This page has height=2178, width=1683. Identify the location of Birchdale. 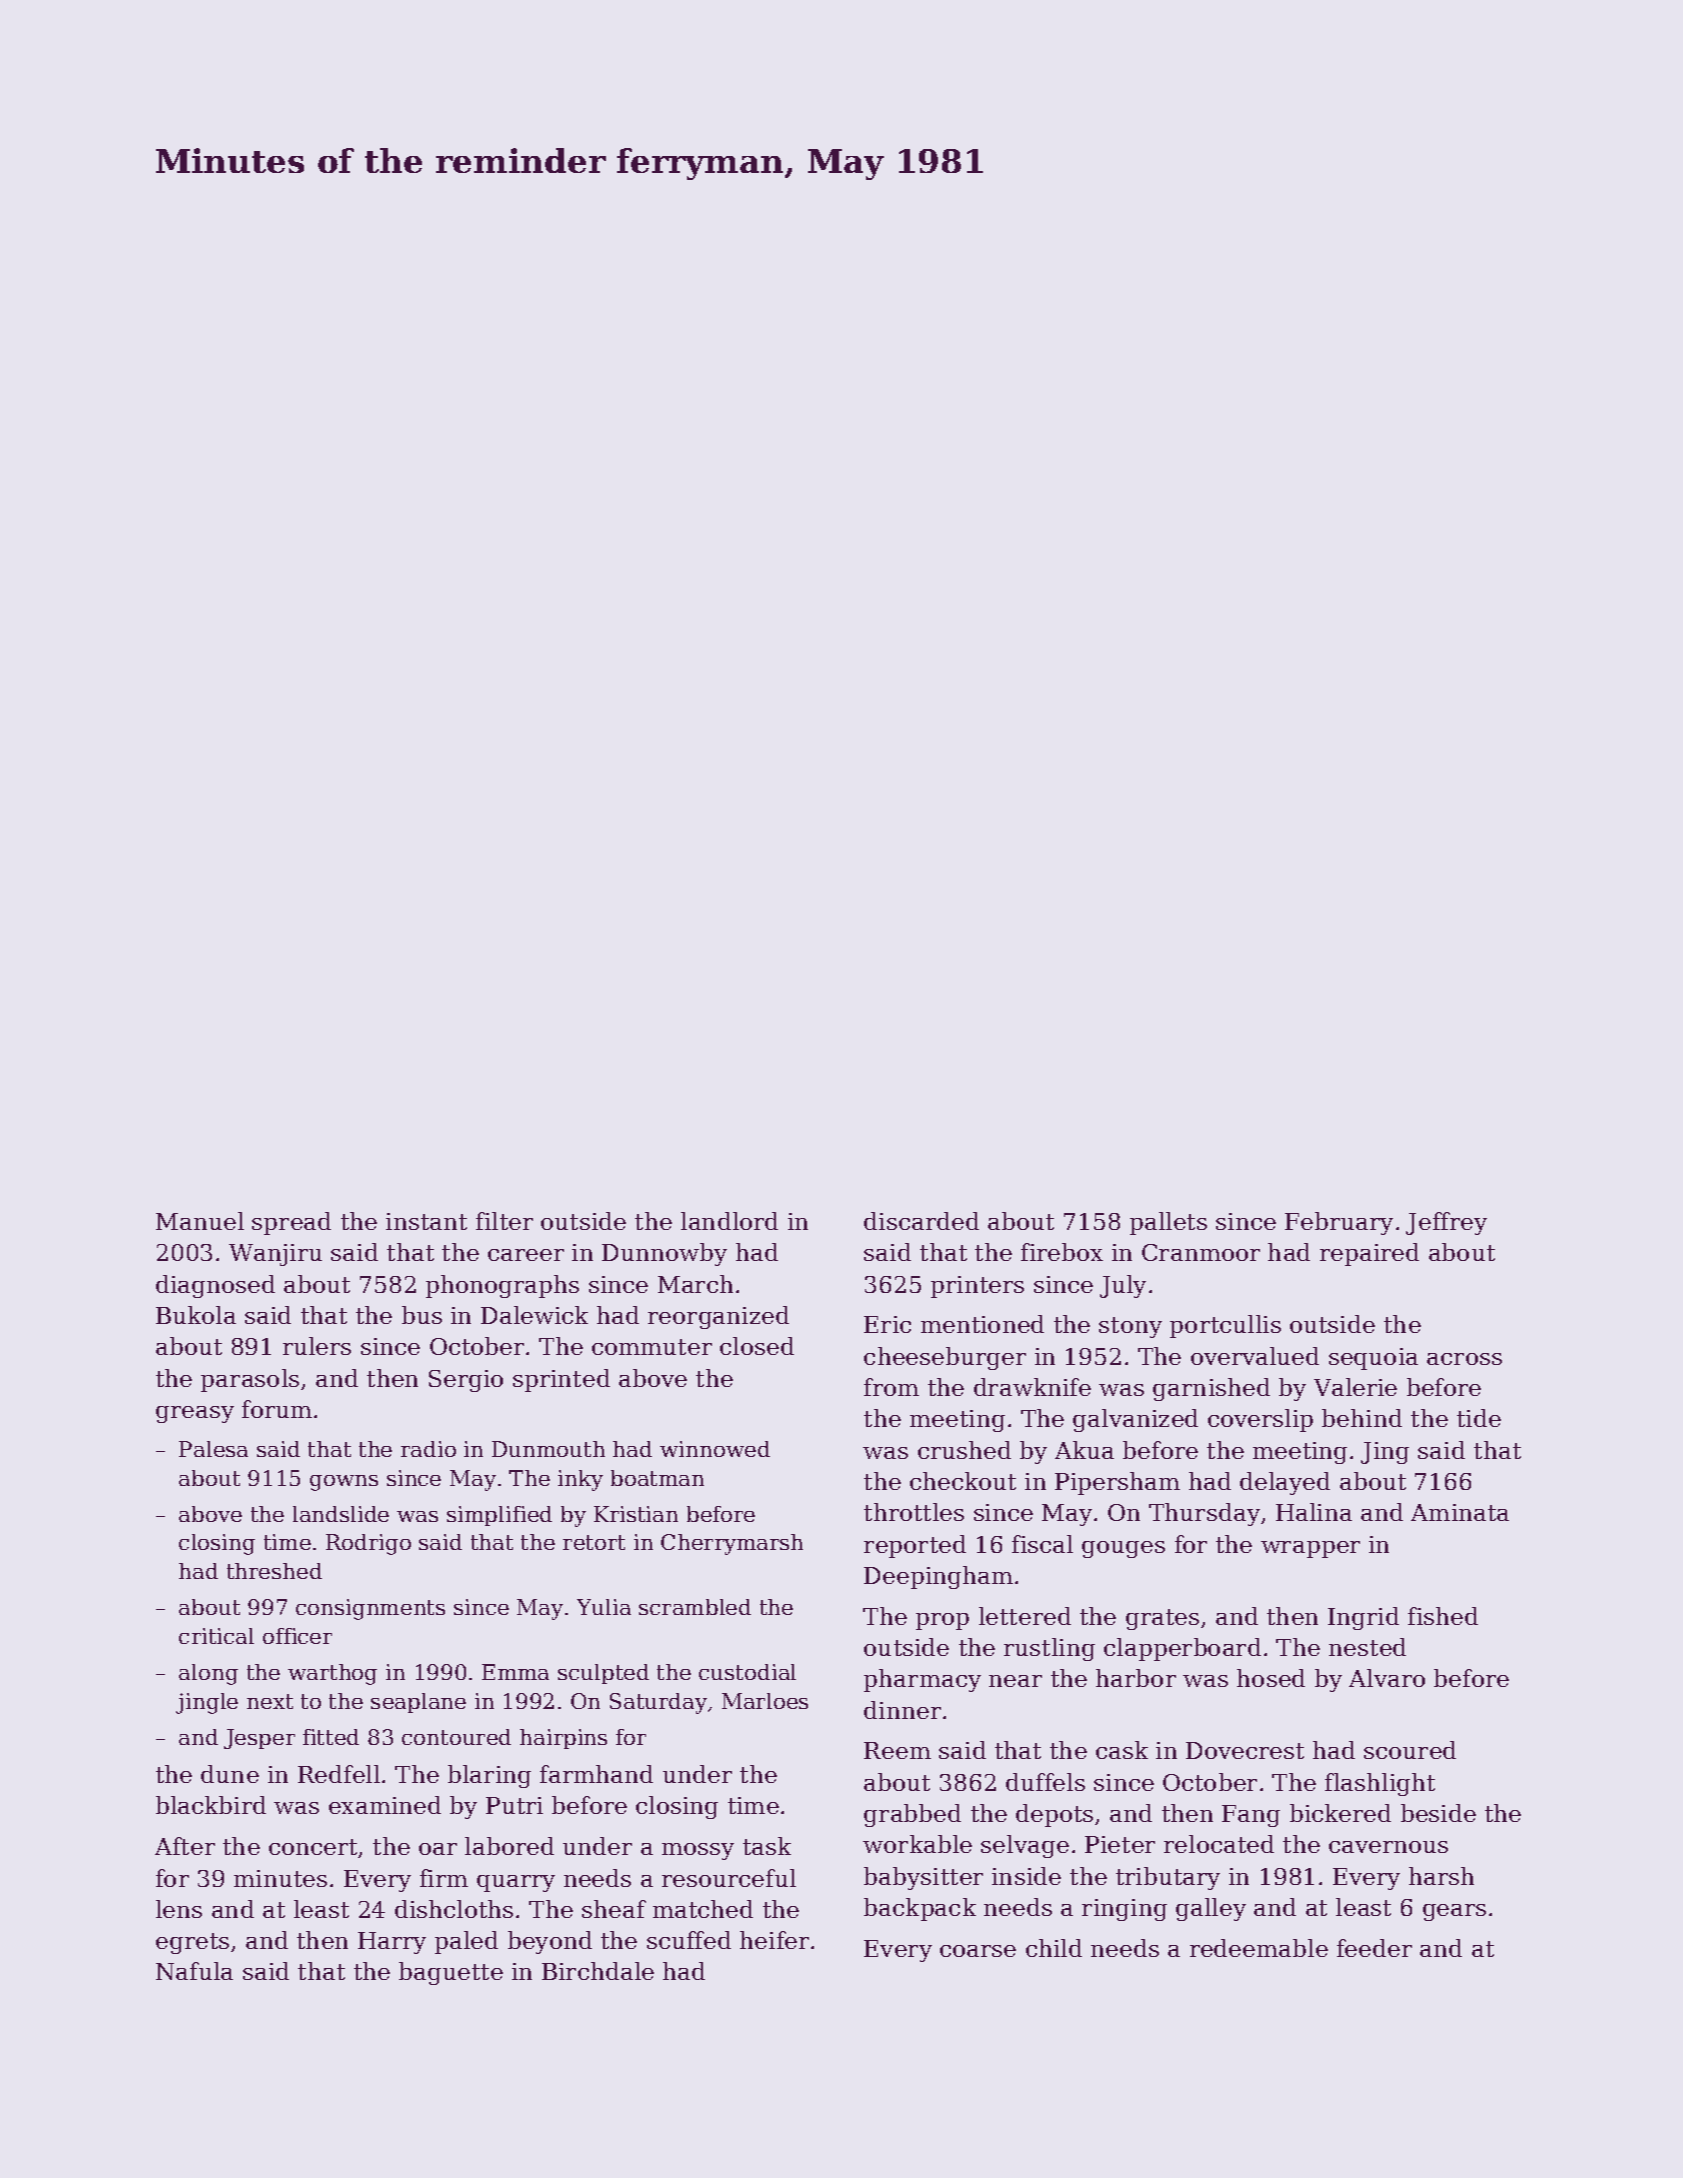
(598, 1971).
